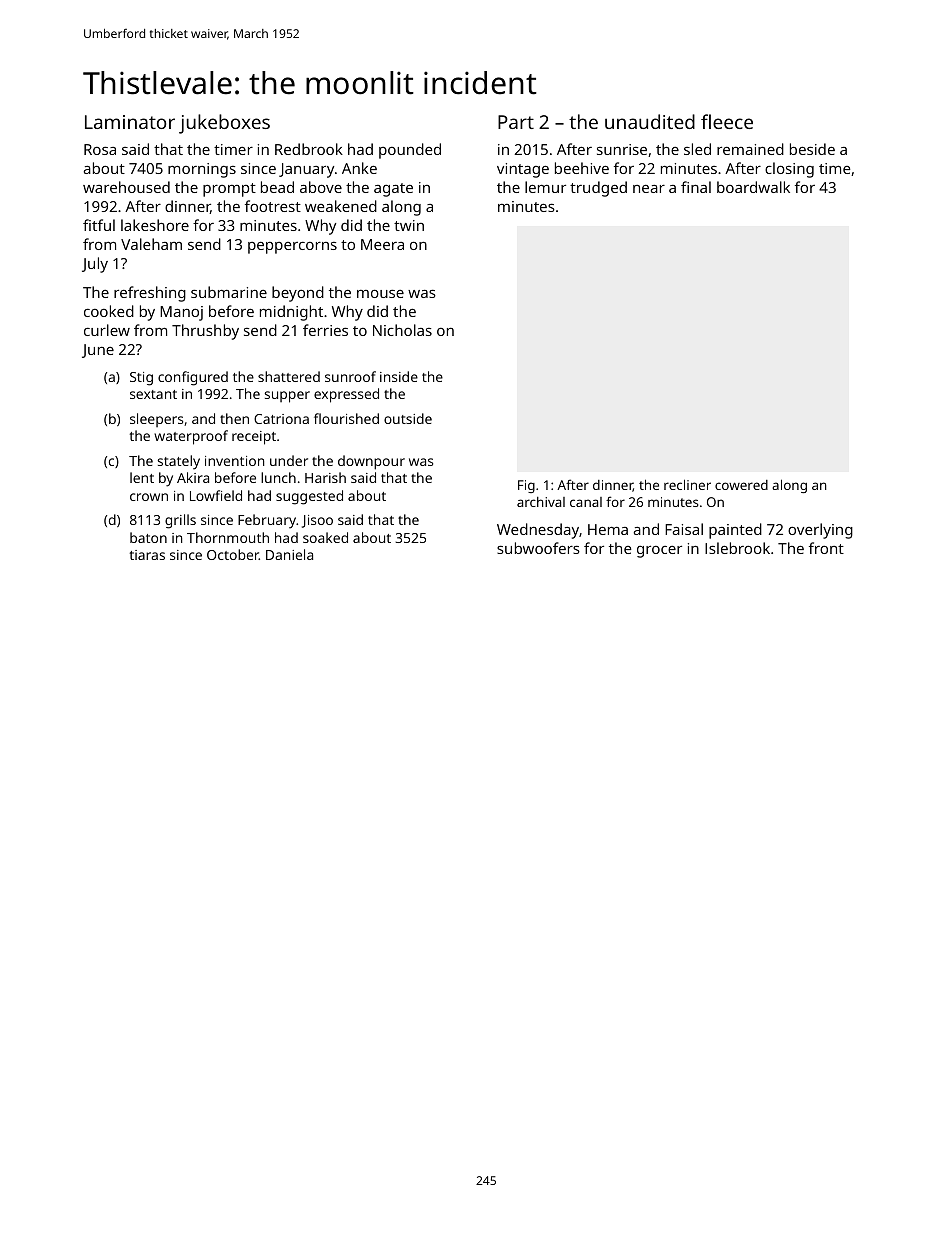 The height and width of the document is (1233, 952). What do you see at coordinates (224, 124) in the document?
I see `jukeboxes` at bounding box center [224, 124].
